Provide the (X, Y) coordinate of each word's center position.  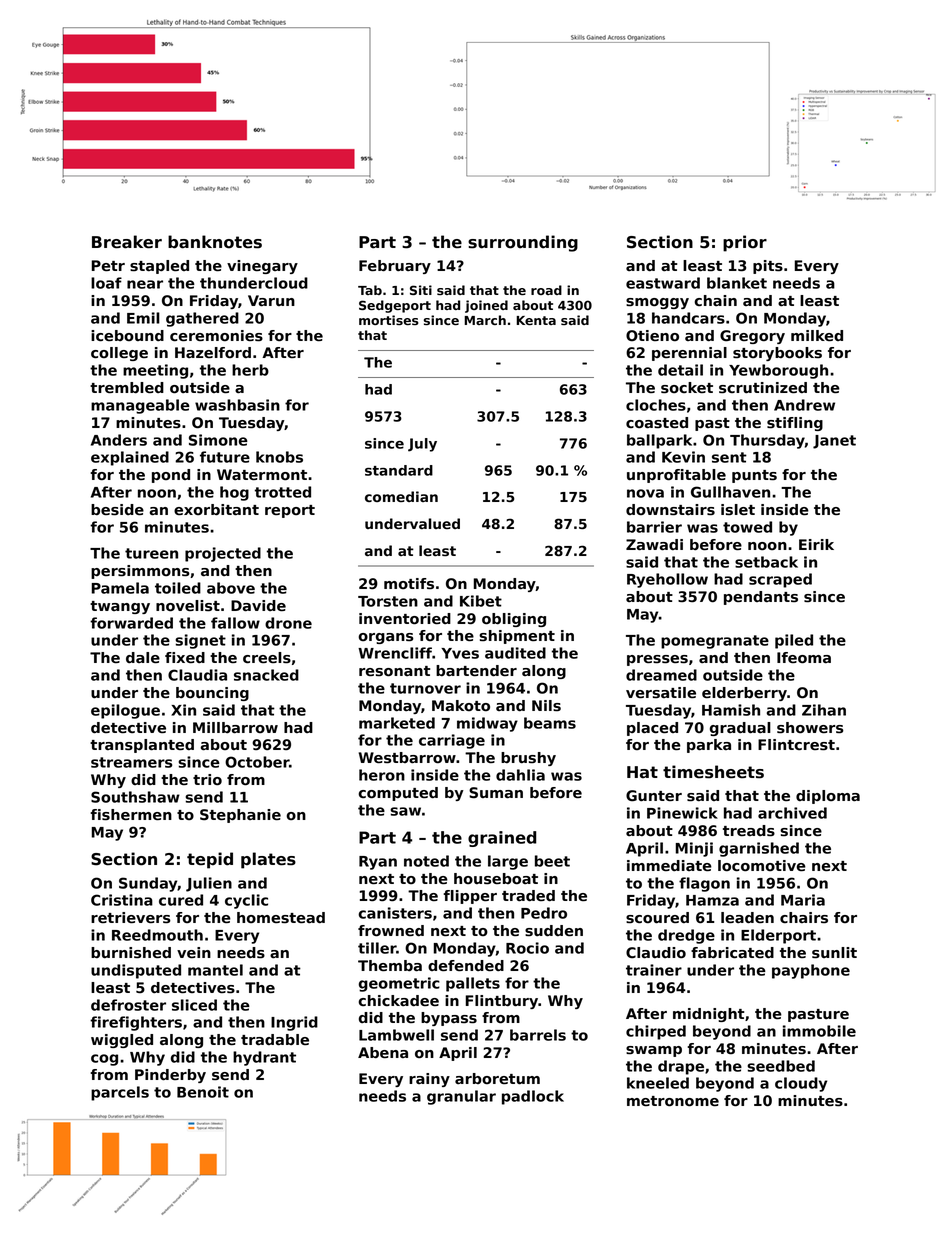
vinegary (262, 267)
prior (745, 243)
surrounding (523, 243)
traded (528, 896)
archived (792, 813)
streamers (131, 762)
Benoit (203, 1092)
